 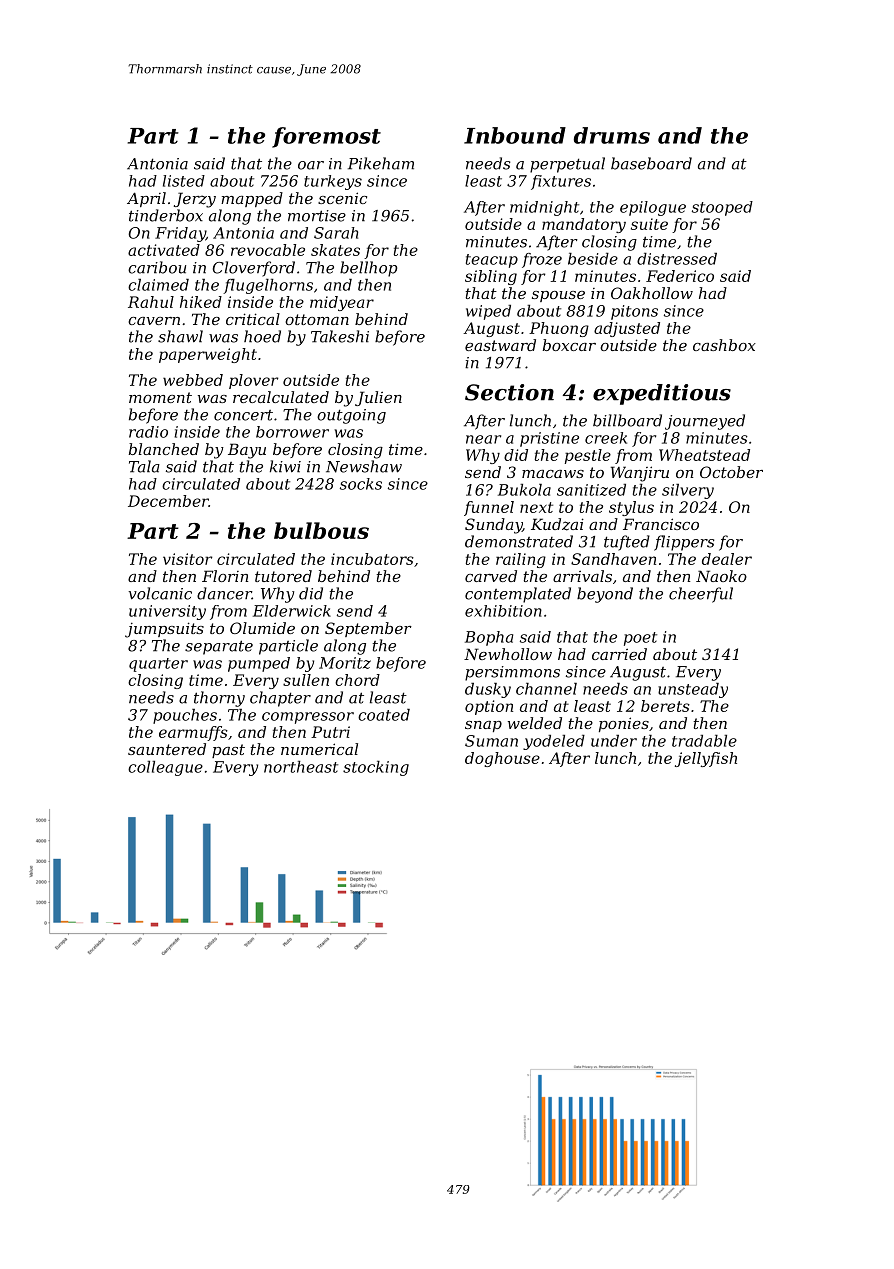 What do you see at coordinates (706, 759) in the document?
I see `jellyfish` at bounding box center [706, 759].
